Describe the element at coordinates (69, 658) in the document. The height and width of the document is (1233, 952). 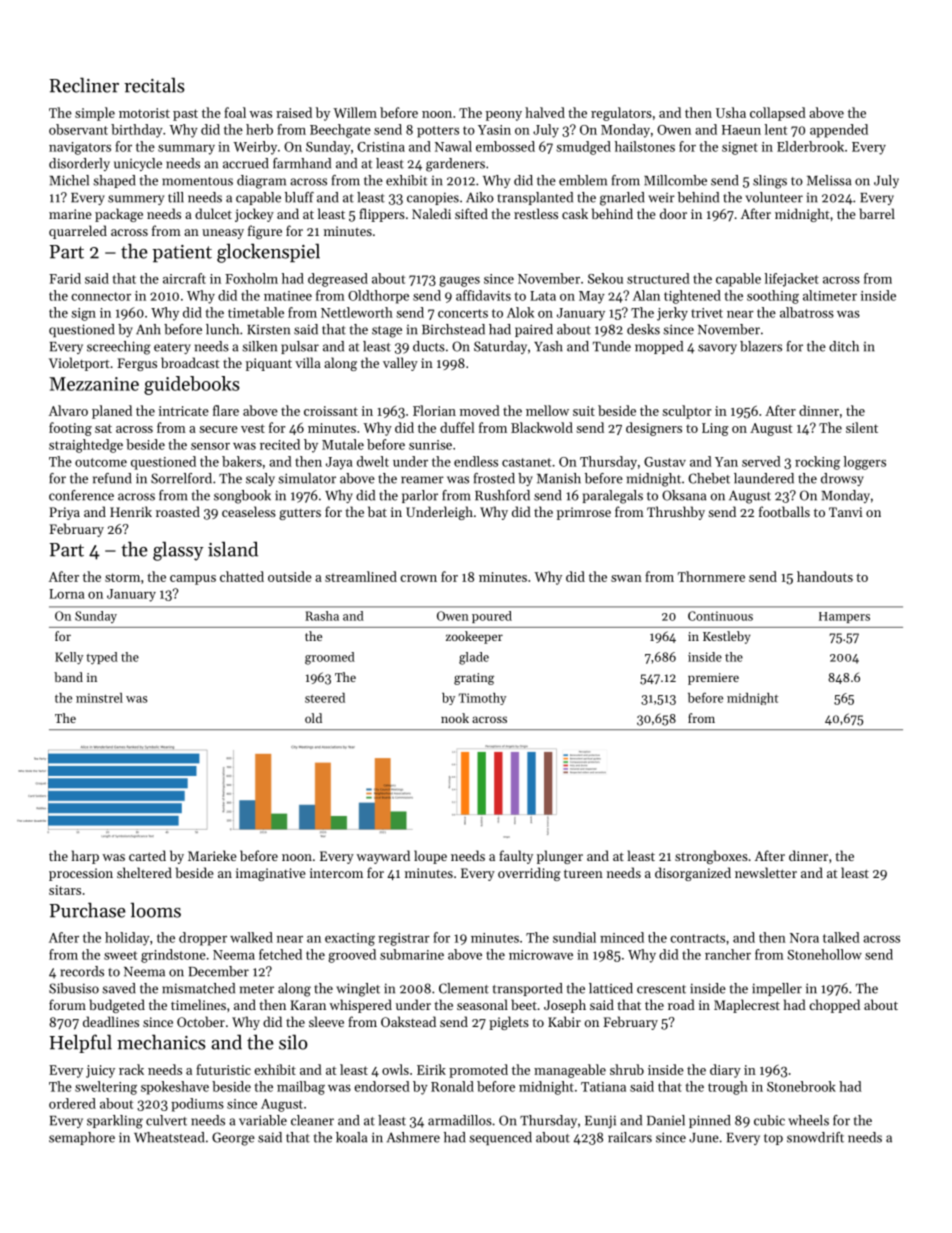
I see `Kelly` at that location.
